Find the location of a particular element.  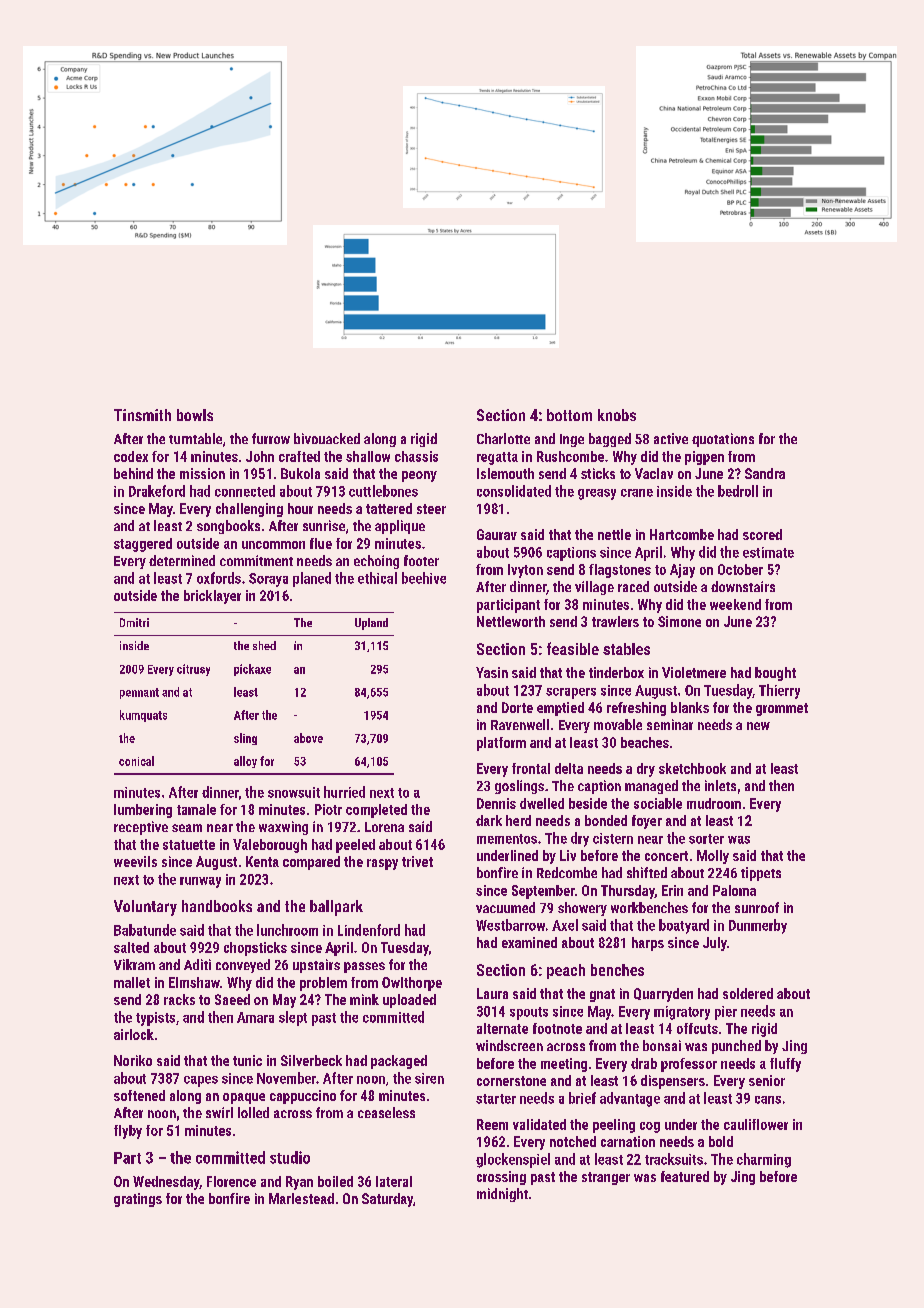

glockenspiel is located at coordinates (513, 1160).
